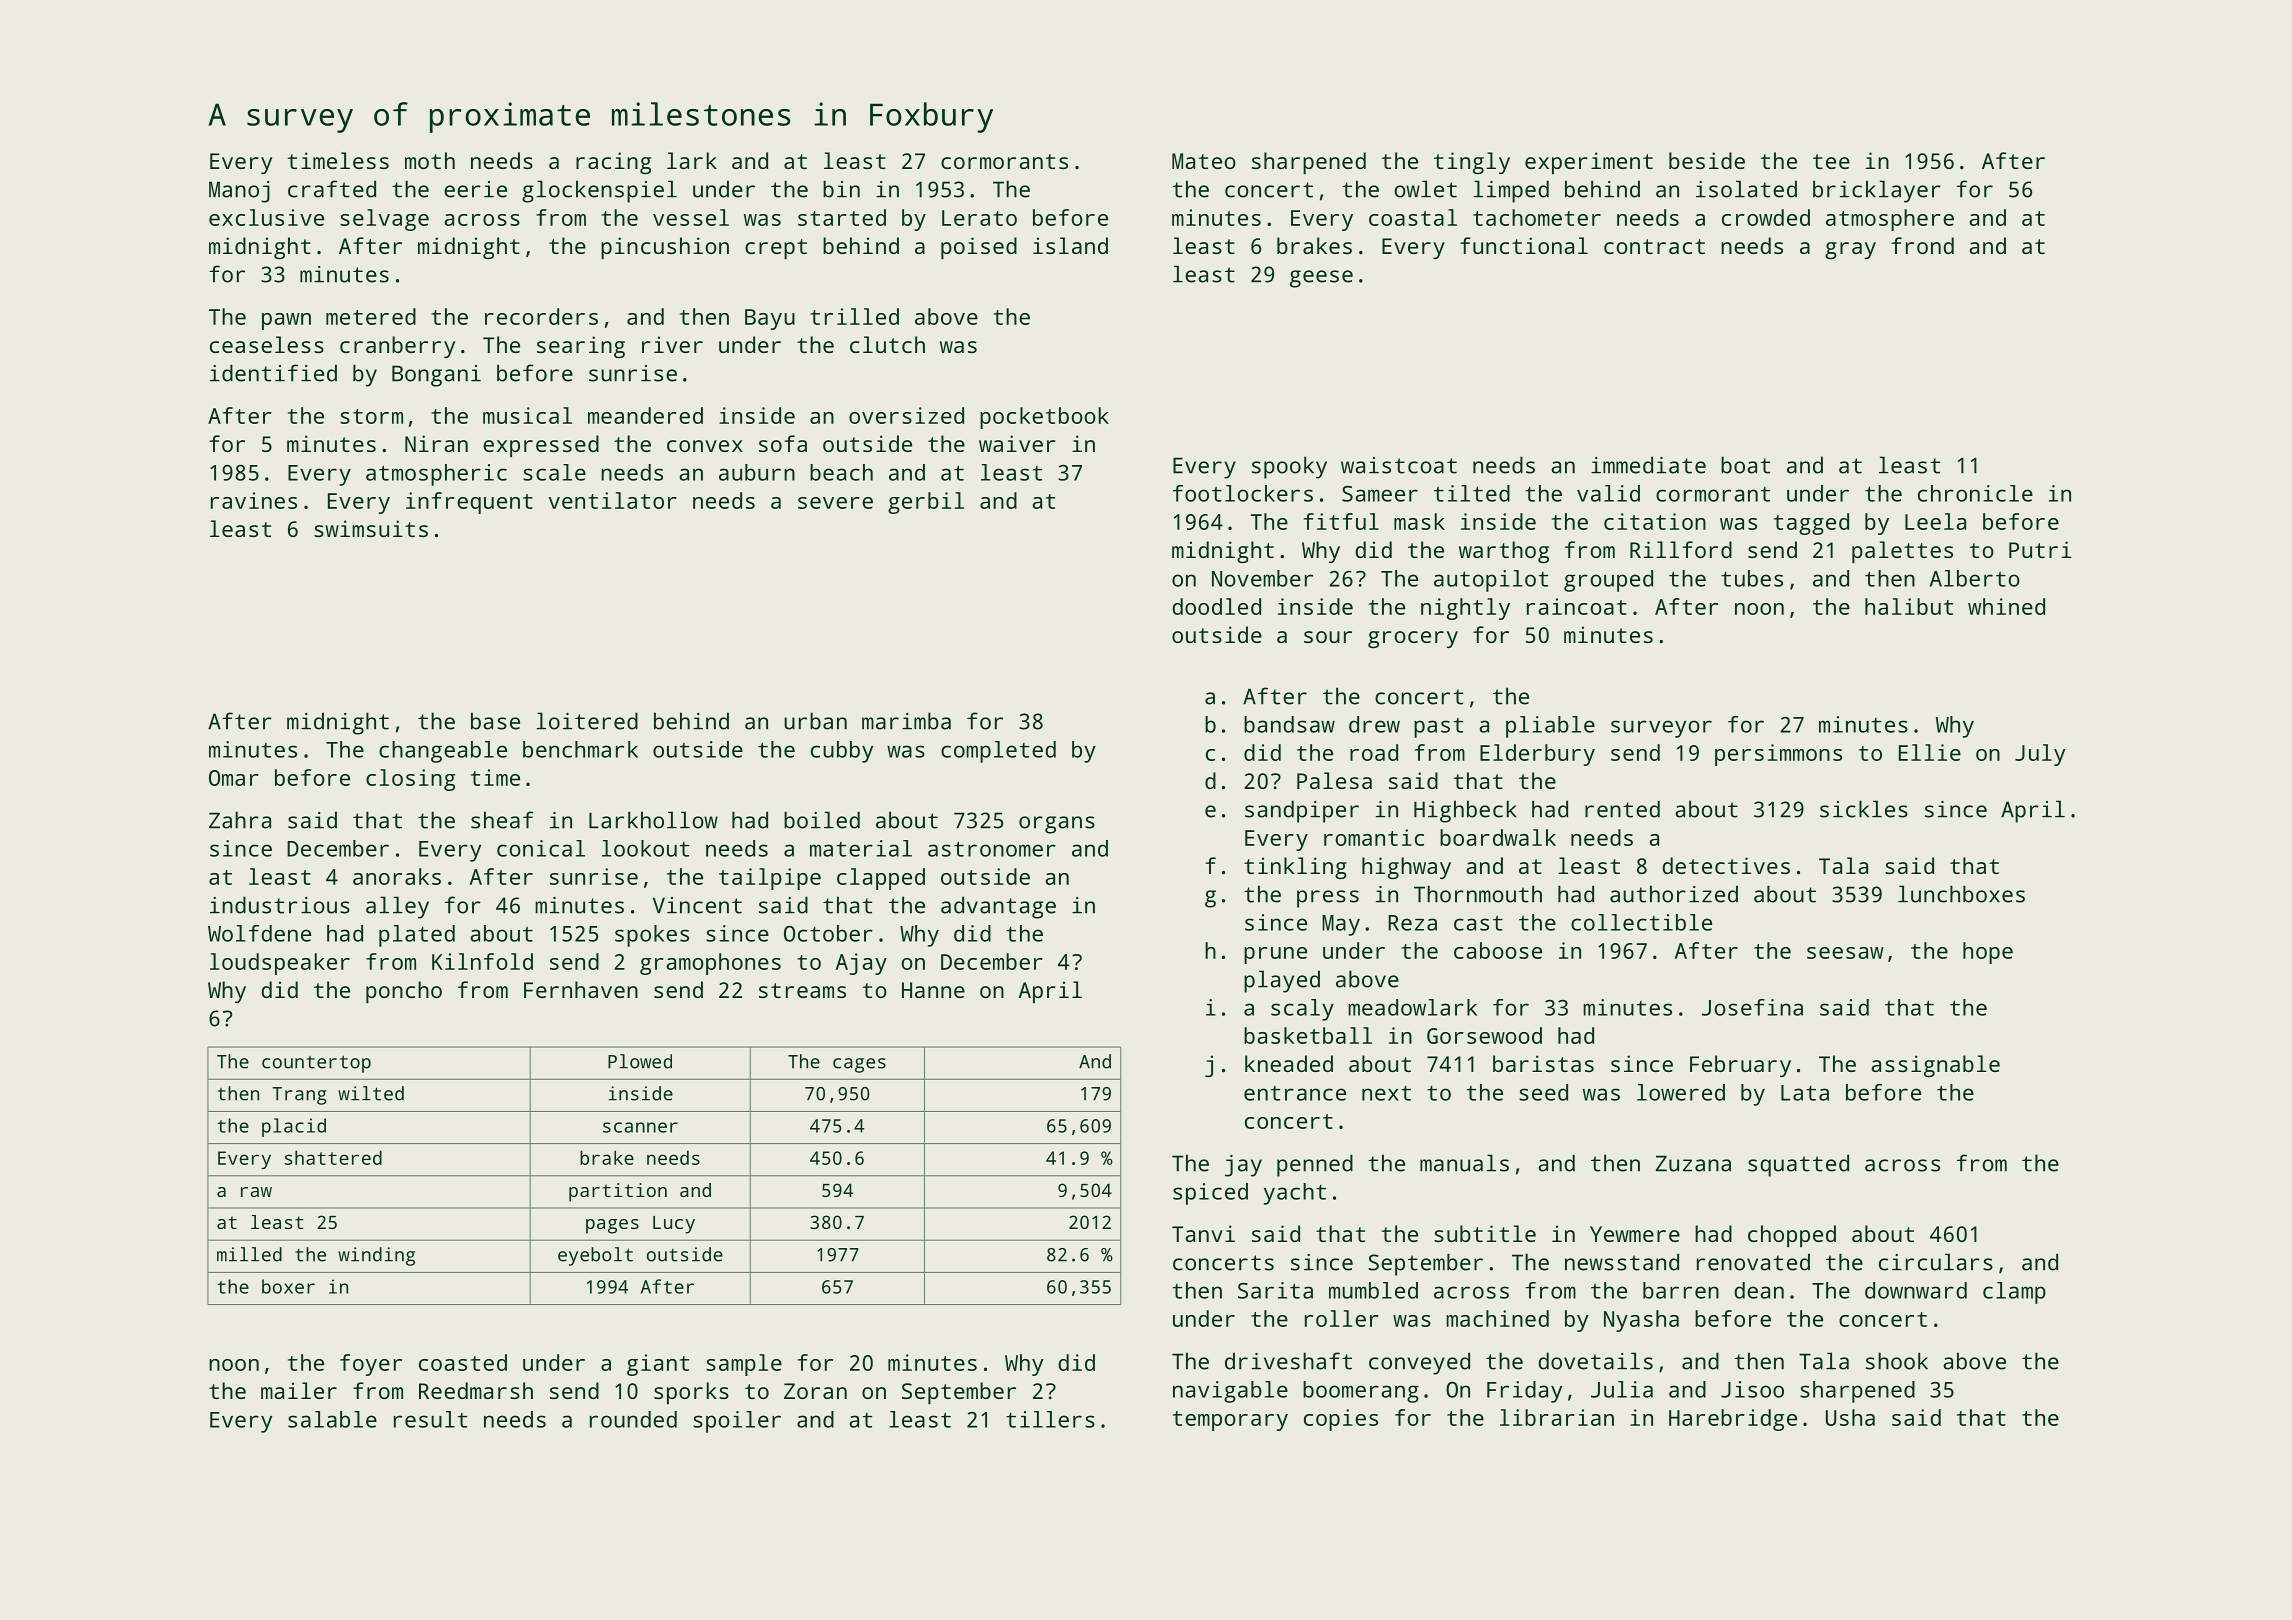  Describe the element at coordinates (495, 721) in the image. I see `base` at that location.
